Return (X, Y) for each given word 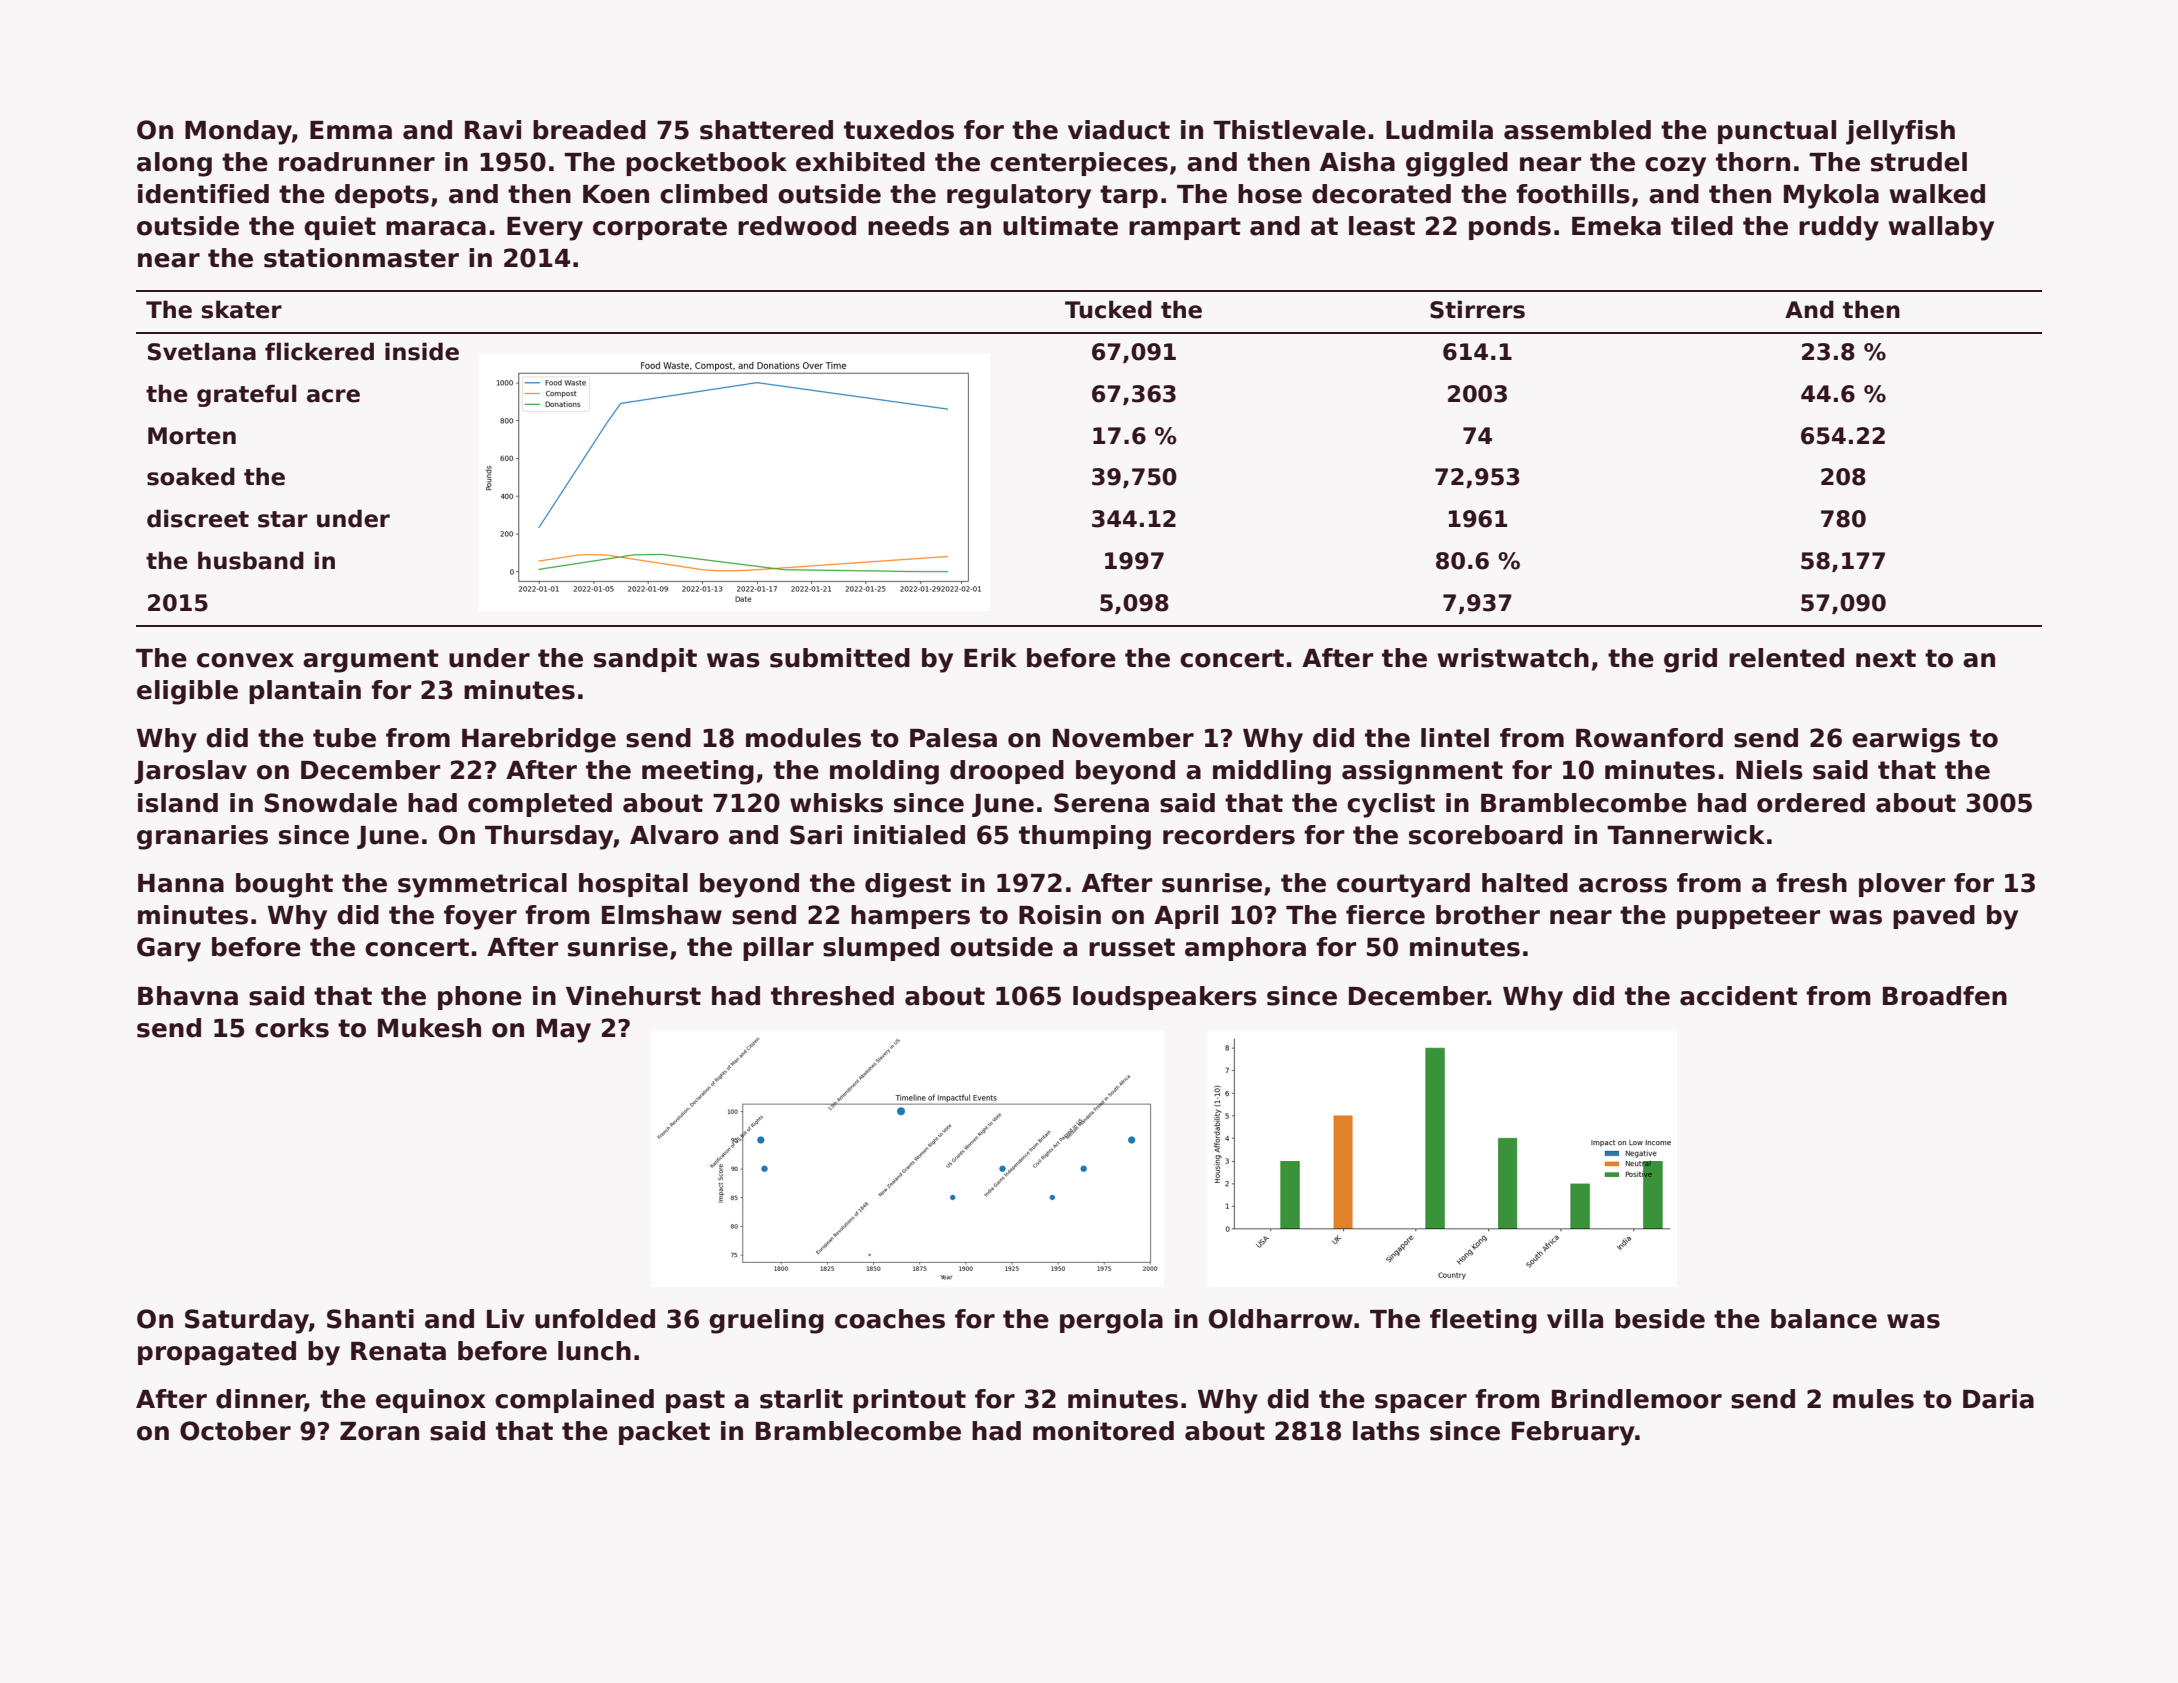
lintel (1455, 738)
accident (1739, 996)
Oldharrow (1281, 1319)
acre (333, 396)
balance (1824, 1319)
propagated (217, 1353)
